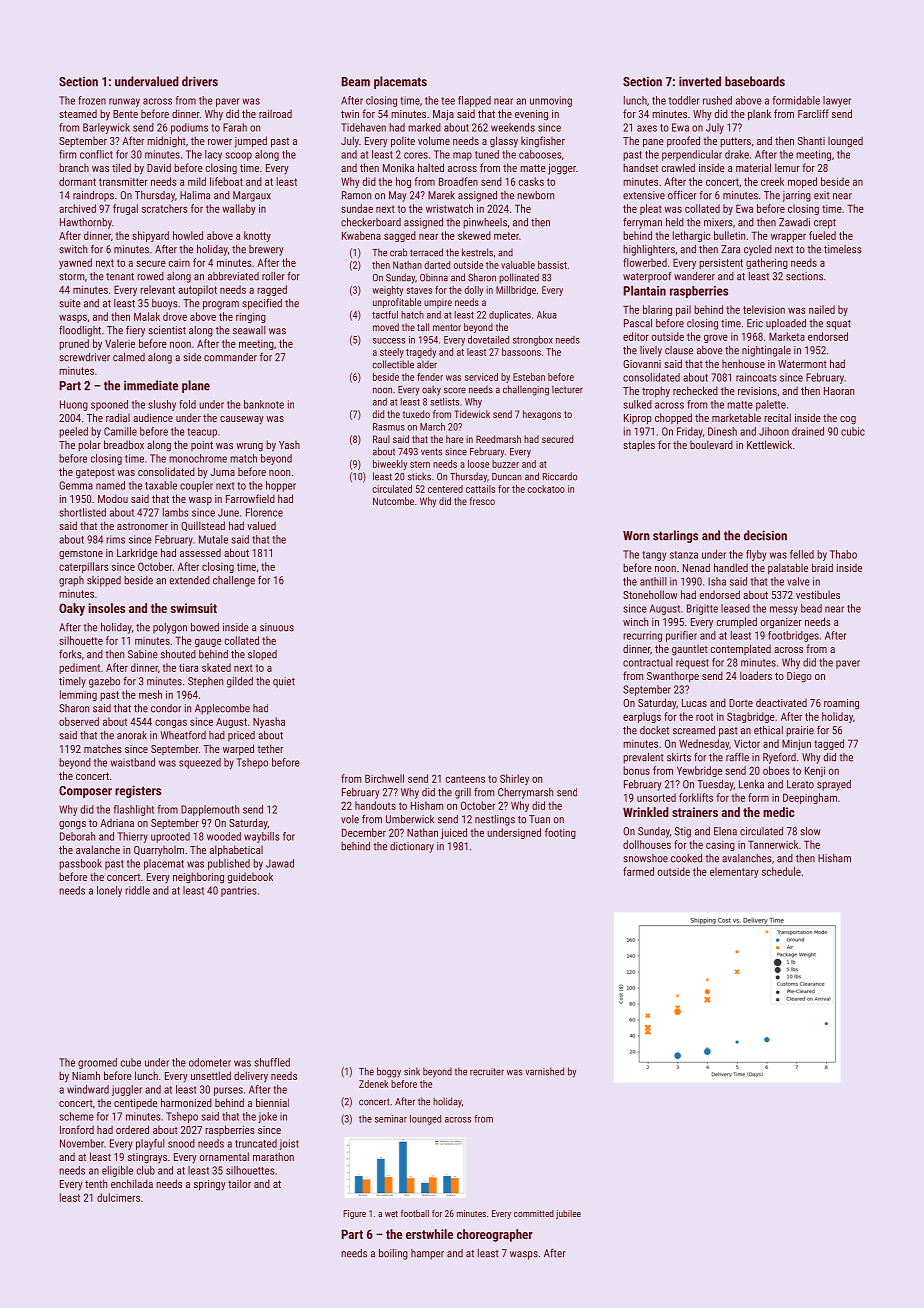  I want to click on Huong, so click(74, 405).
